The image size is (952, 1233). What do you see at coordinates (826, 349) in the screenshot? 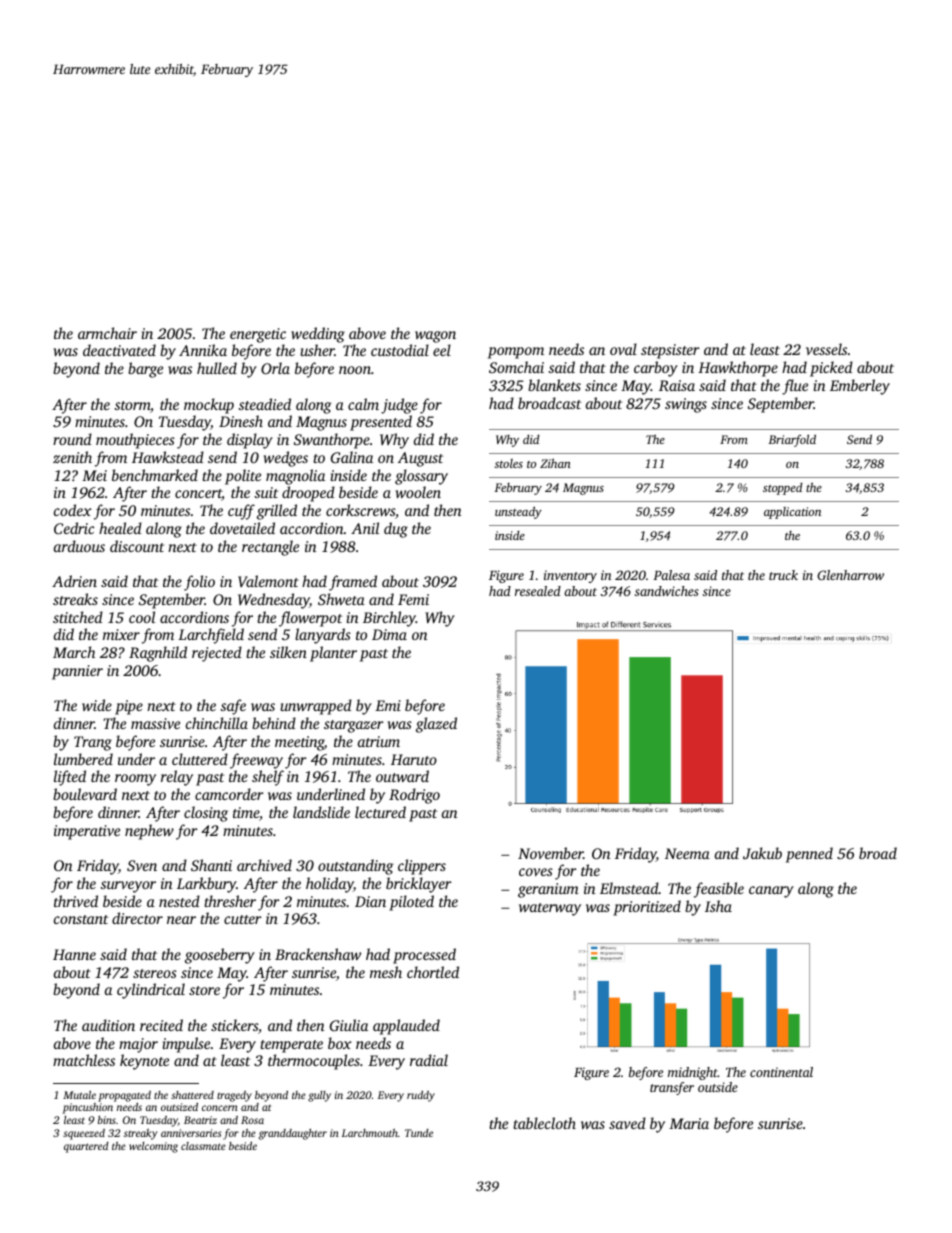
I see `vessels` at bounding box center [826, 349].
